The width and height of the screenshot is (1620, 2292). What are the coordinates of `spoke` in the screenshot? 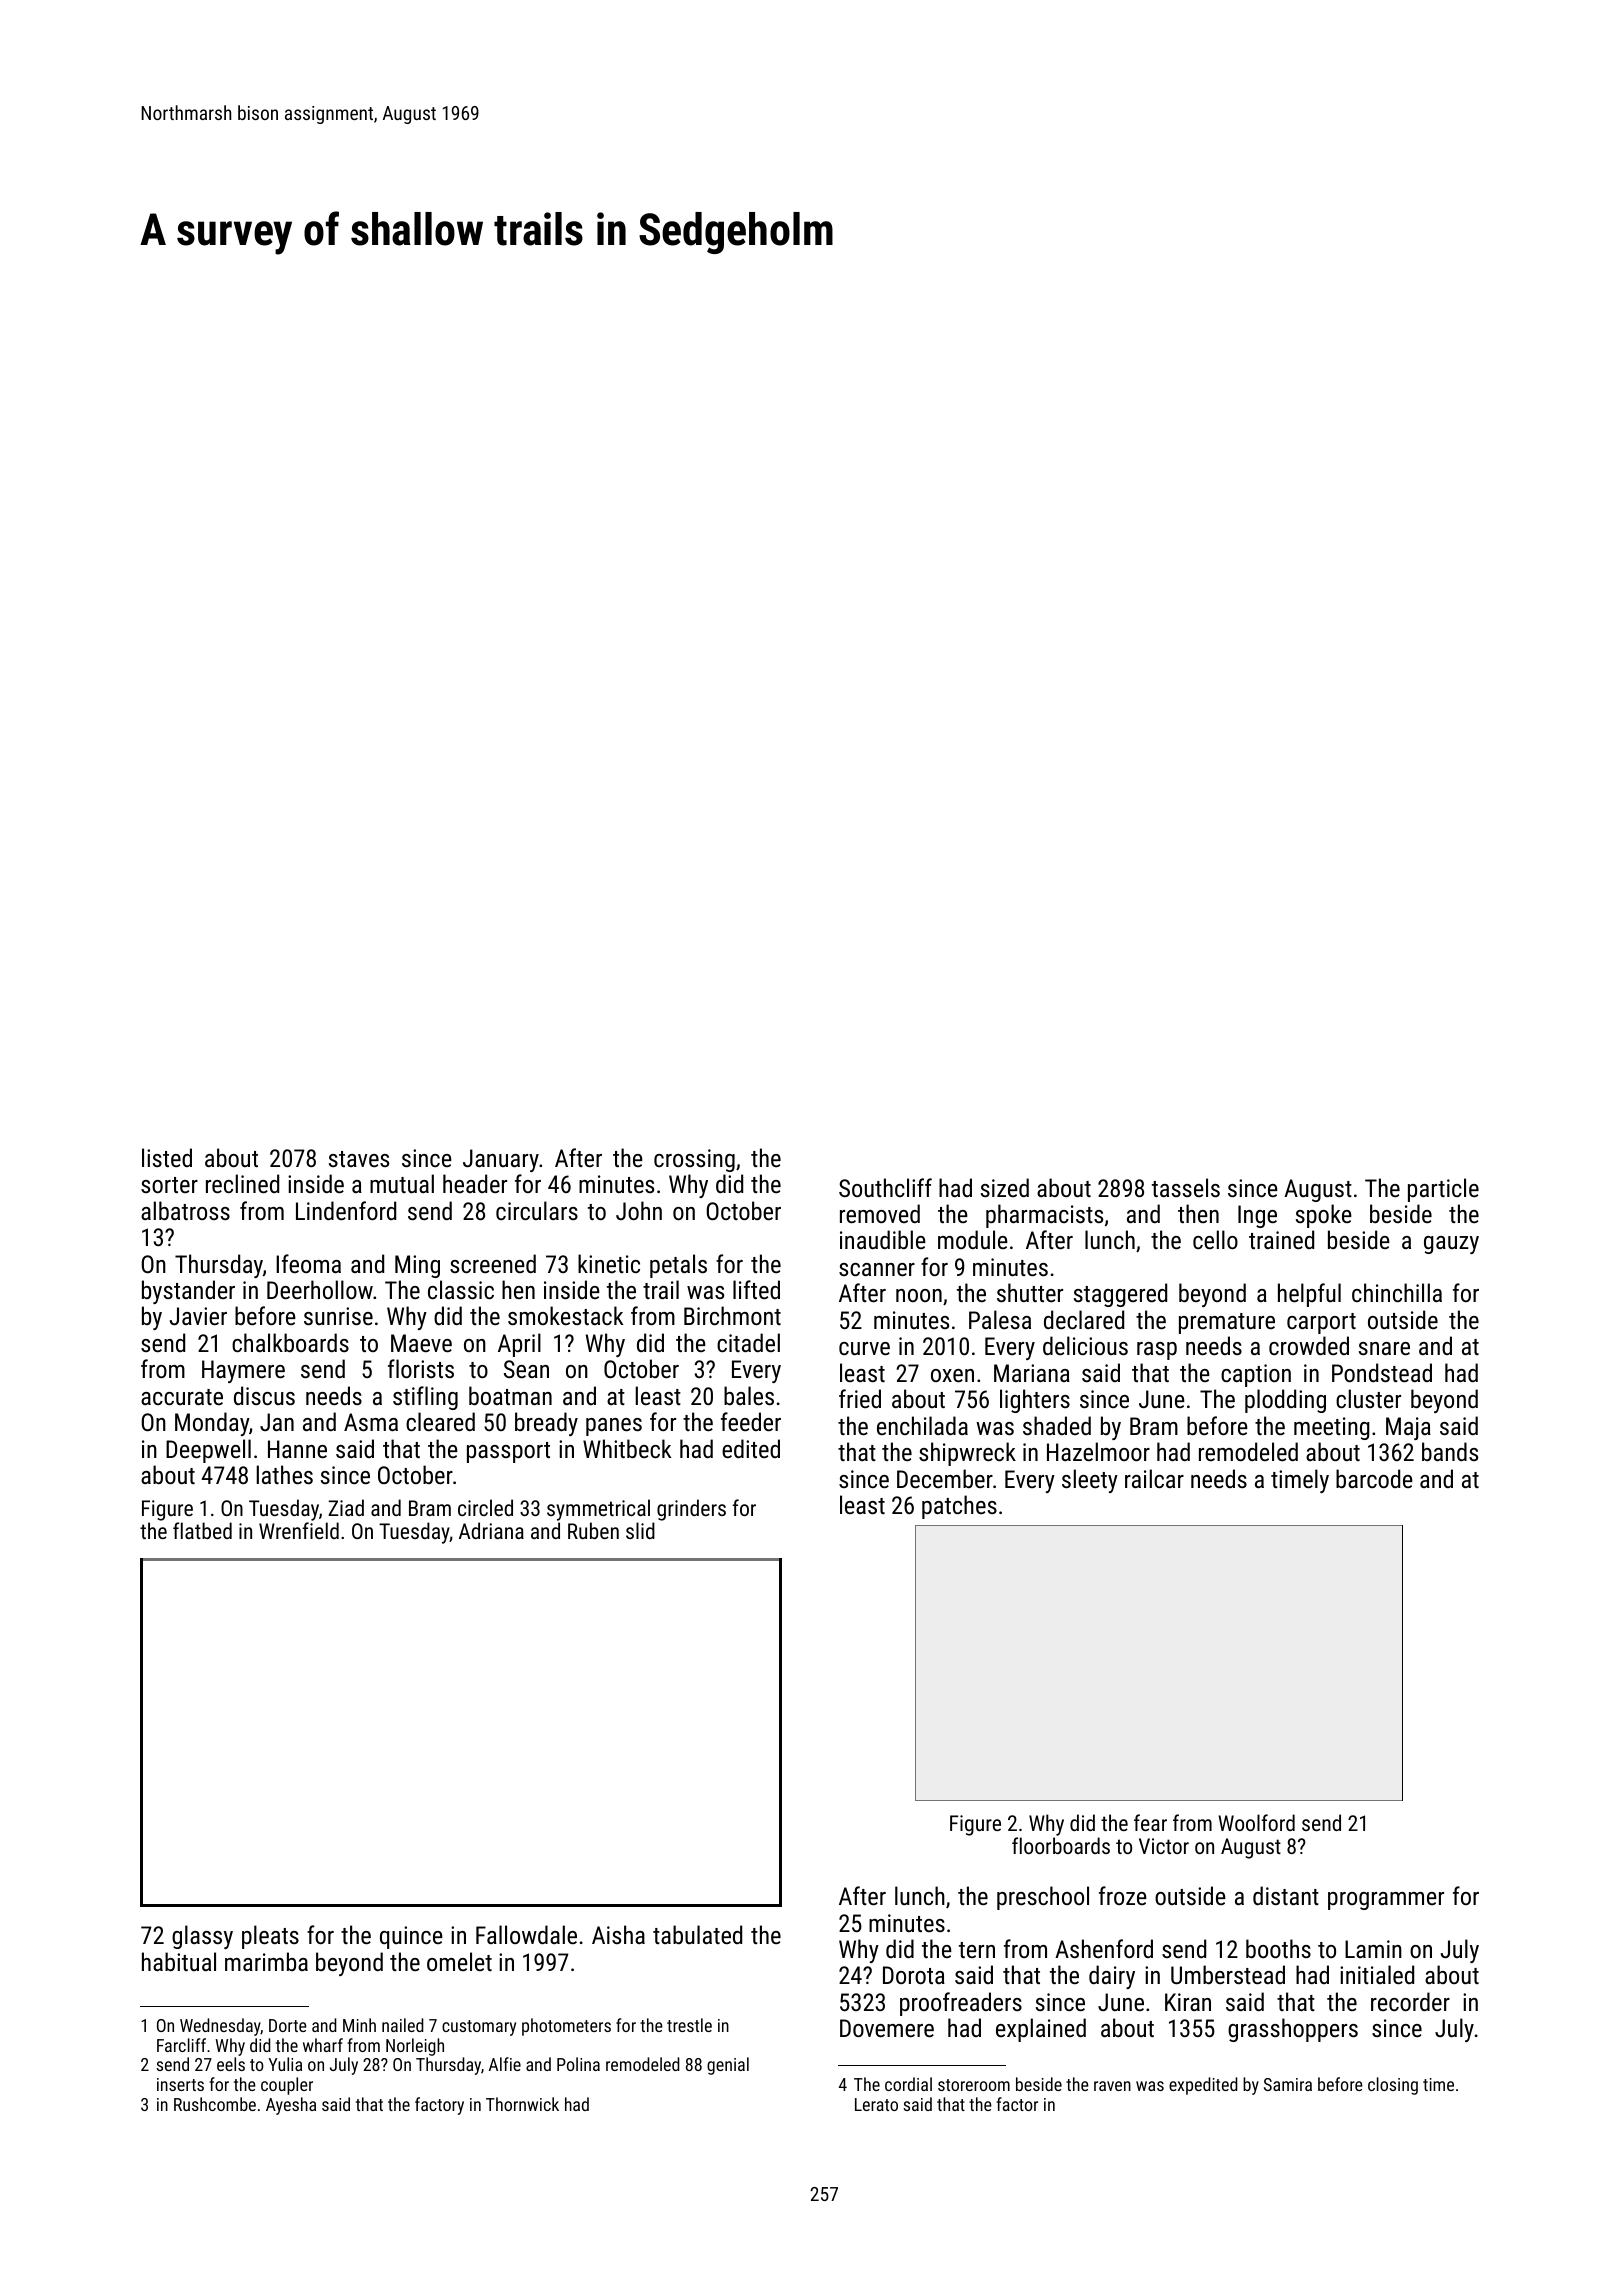 It's located at (1324, 1216).
